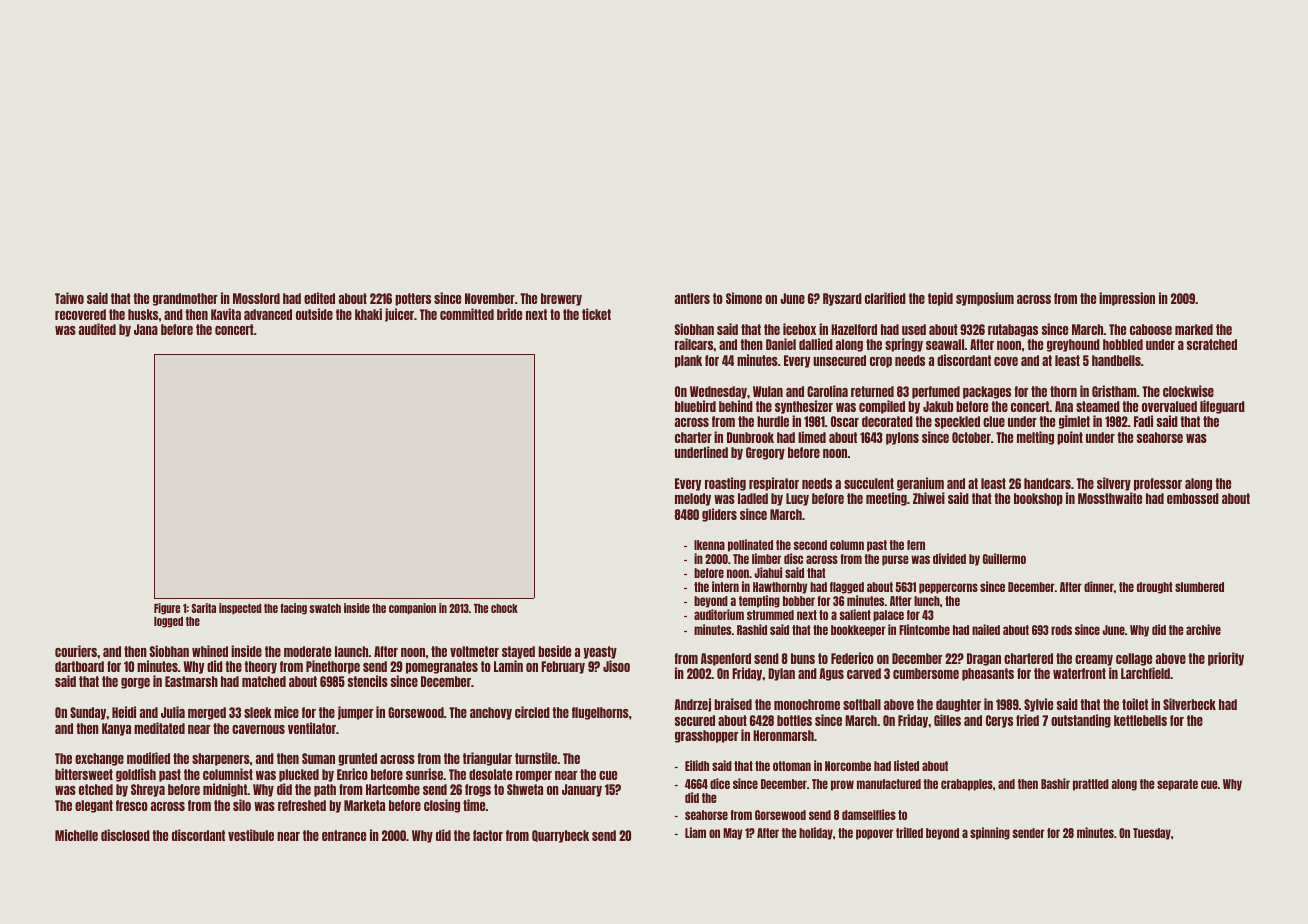  Describe the element at coordinates (143, 314) in the screenshot. I see `husks` at that location.
